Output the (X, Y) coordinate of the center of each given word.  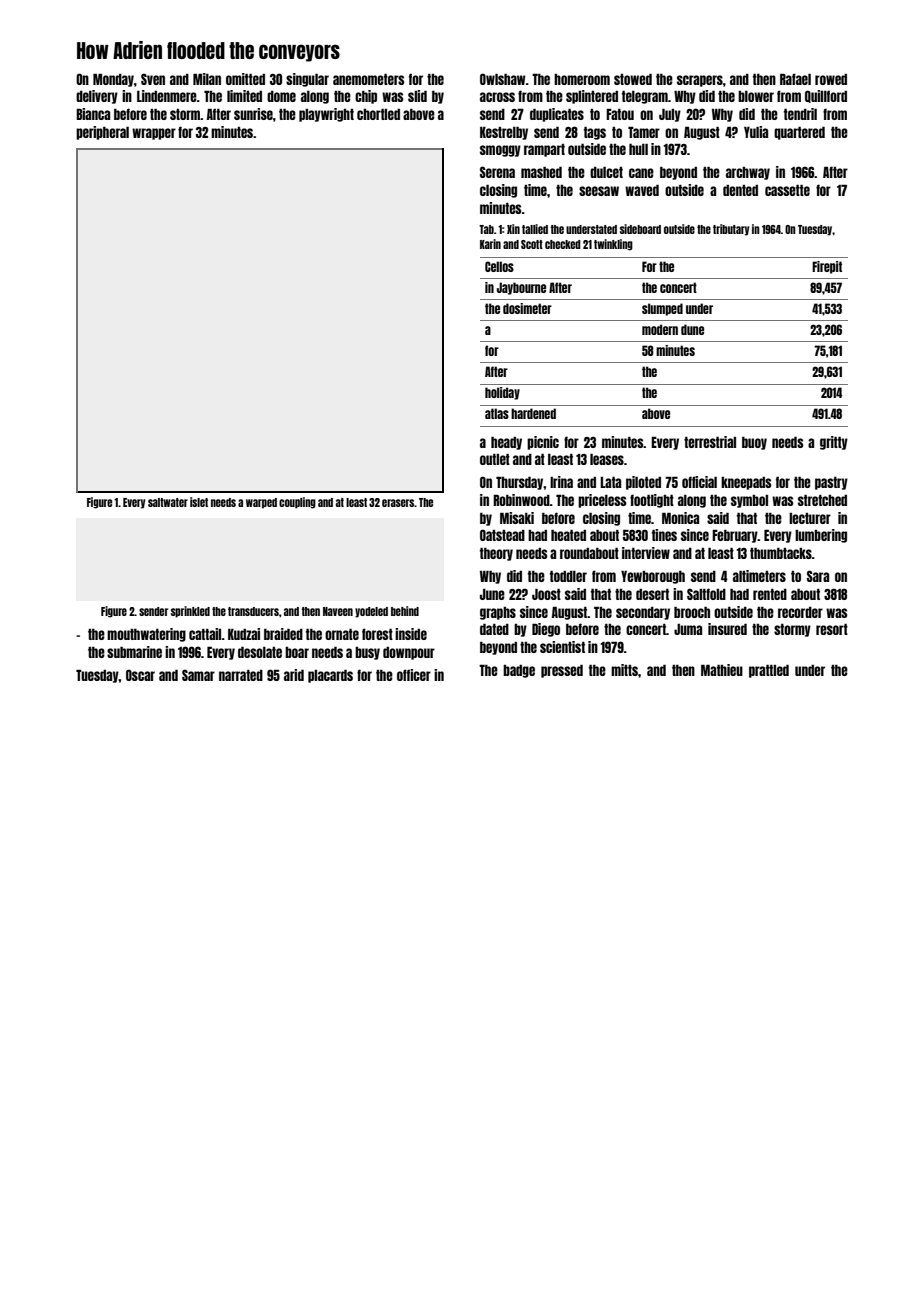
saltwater (168, 502)
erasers (398, 503)
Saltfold (706, 594)
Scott (532, 244)
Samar (198, 675)
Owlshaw (503, 79)
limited (244, 96)
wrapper (154, 134)
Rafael (795, 79)
